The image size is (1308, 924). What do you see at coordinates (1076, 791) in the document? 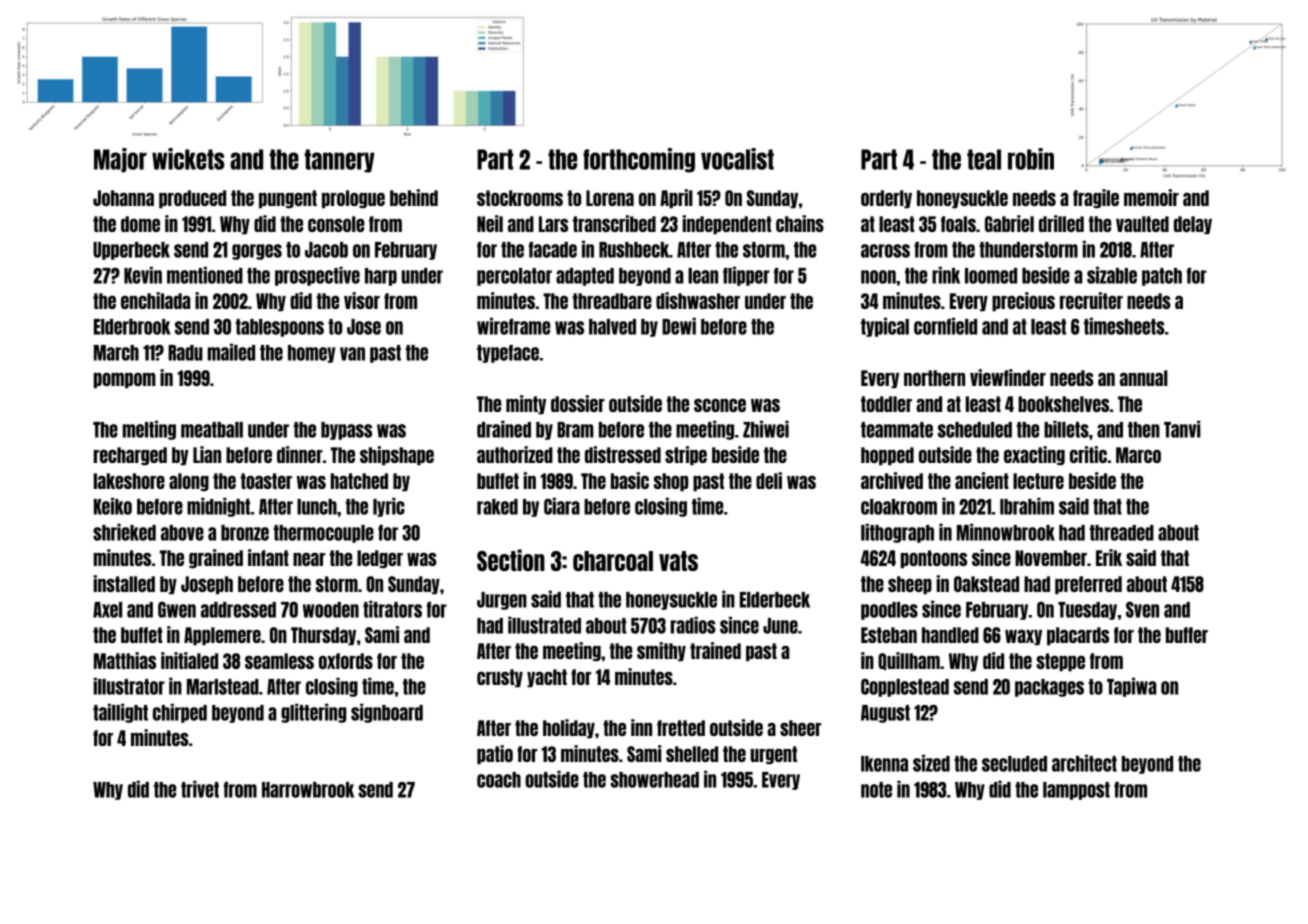
I see `lamppost` at bounding box center [1076, 791].
